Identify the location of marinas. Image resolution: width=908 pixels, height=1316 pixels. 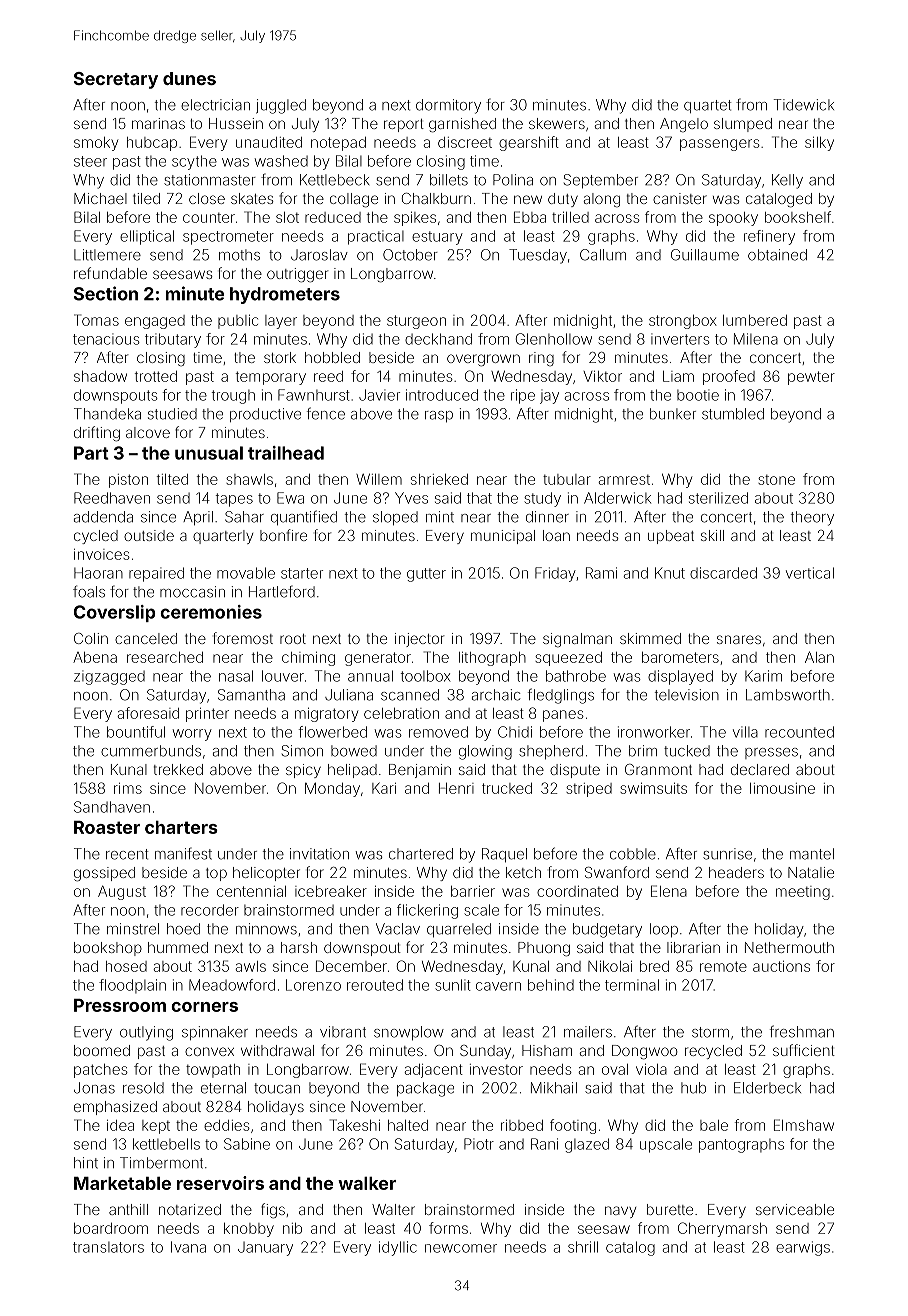
(158, 123).
